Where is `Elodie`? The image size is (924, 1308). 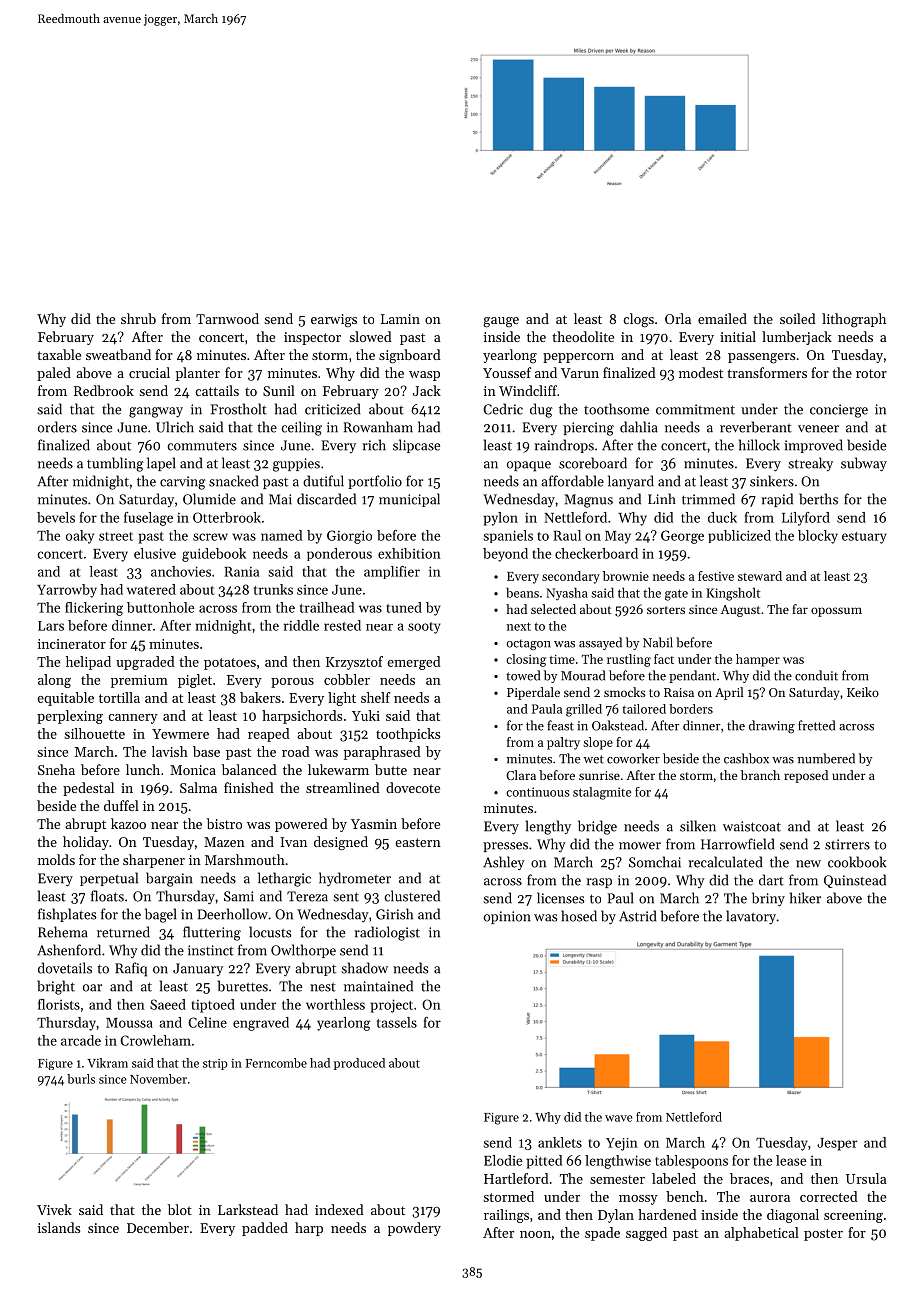 Elodie is located at coordinates (503, 1160).
